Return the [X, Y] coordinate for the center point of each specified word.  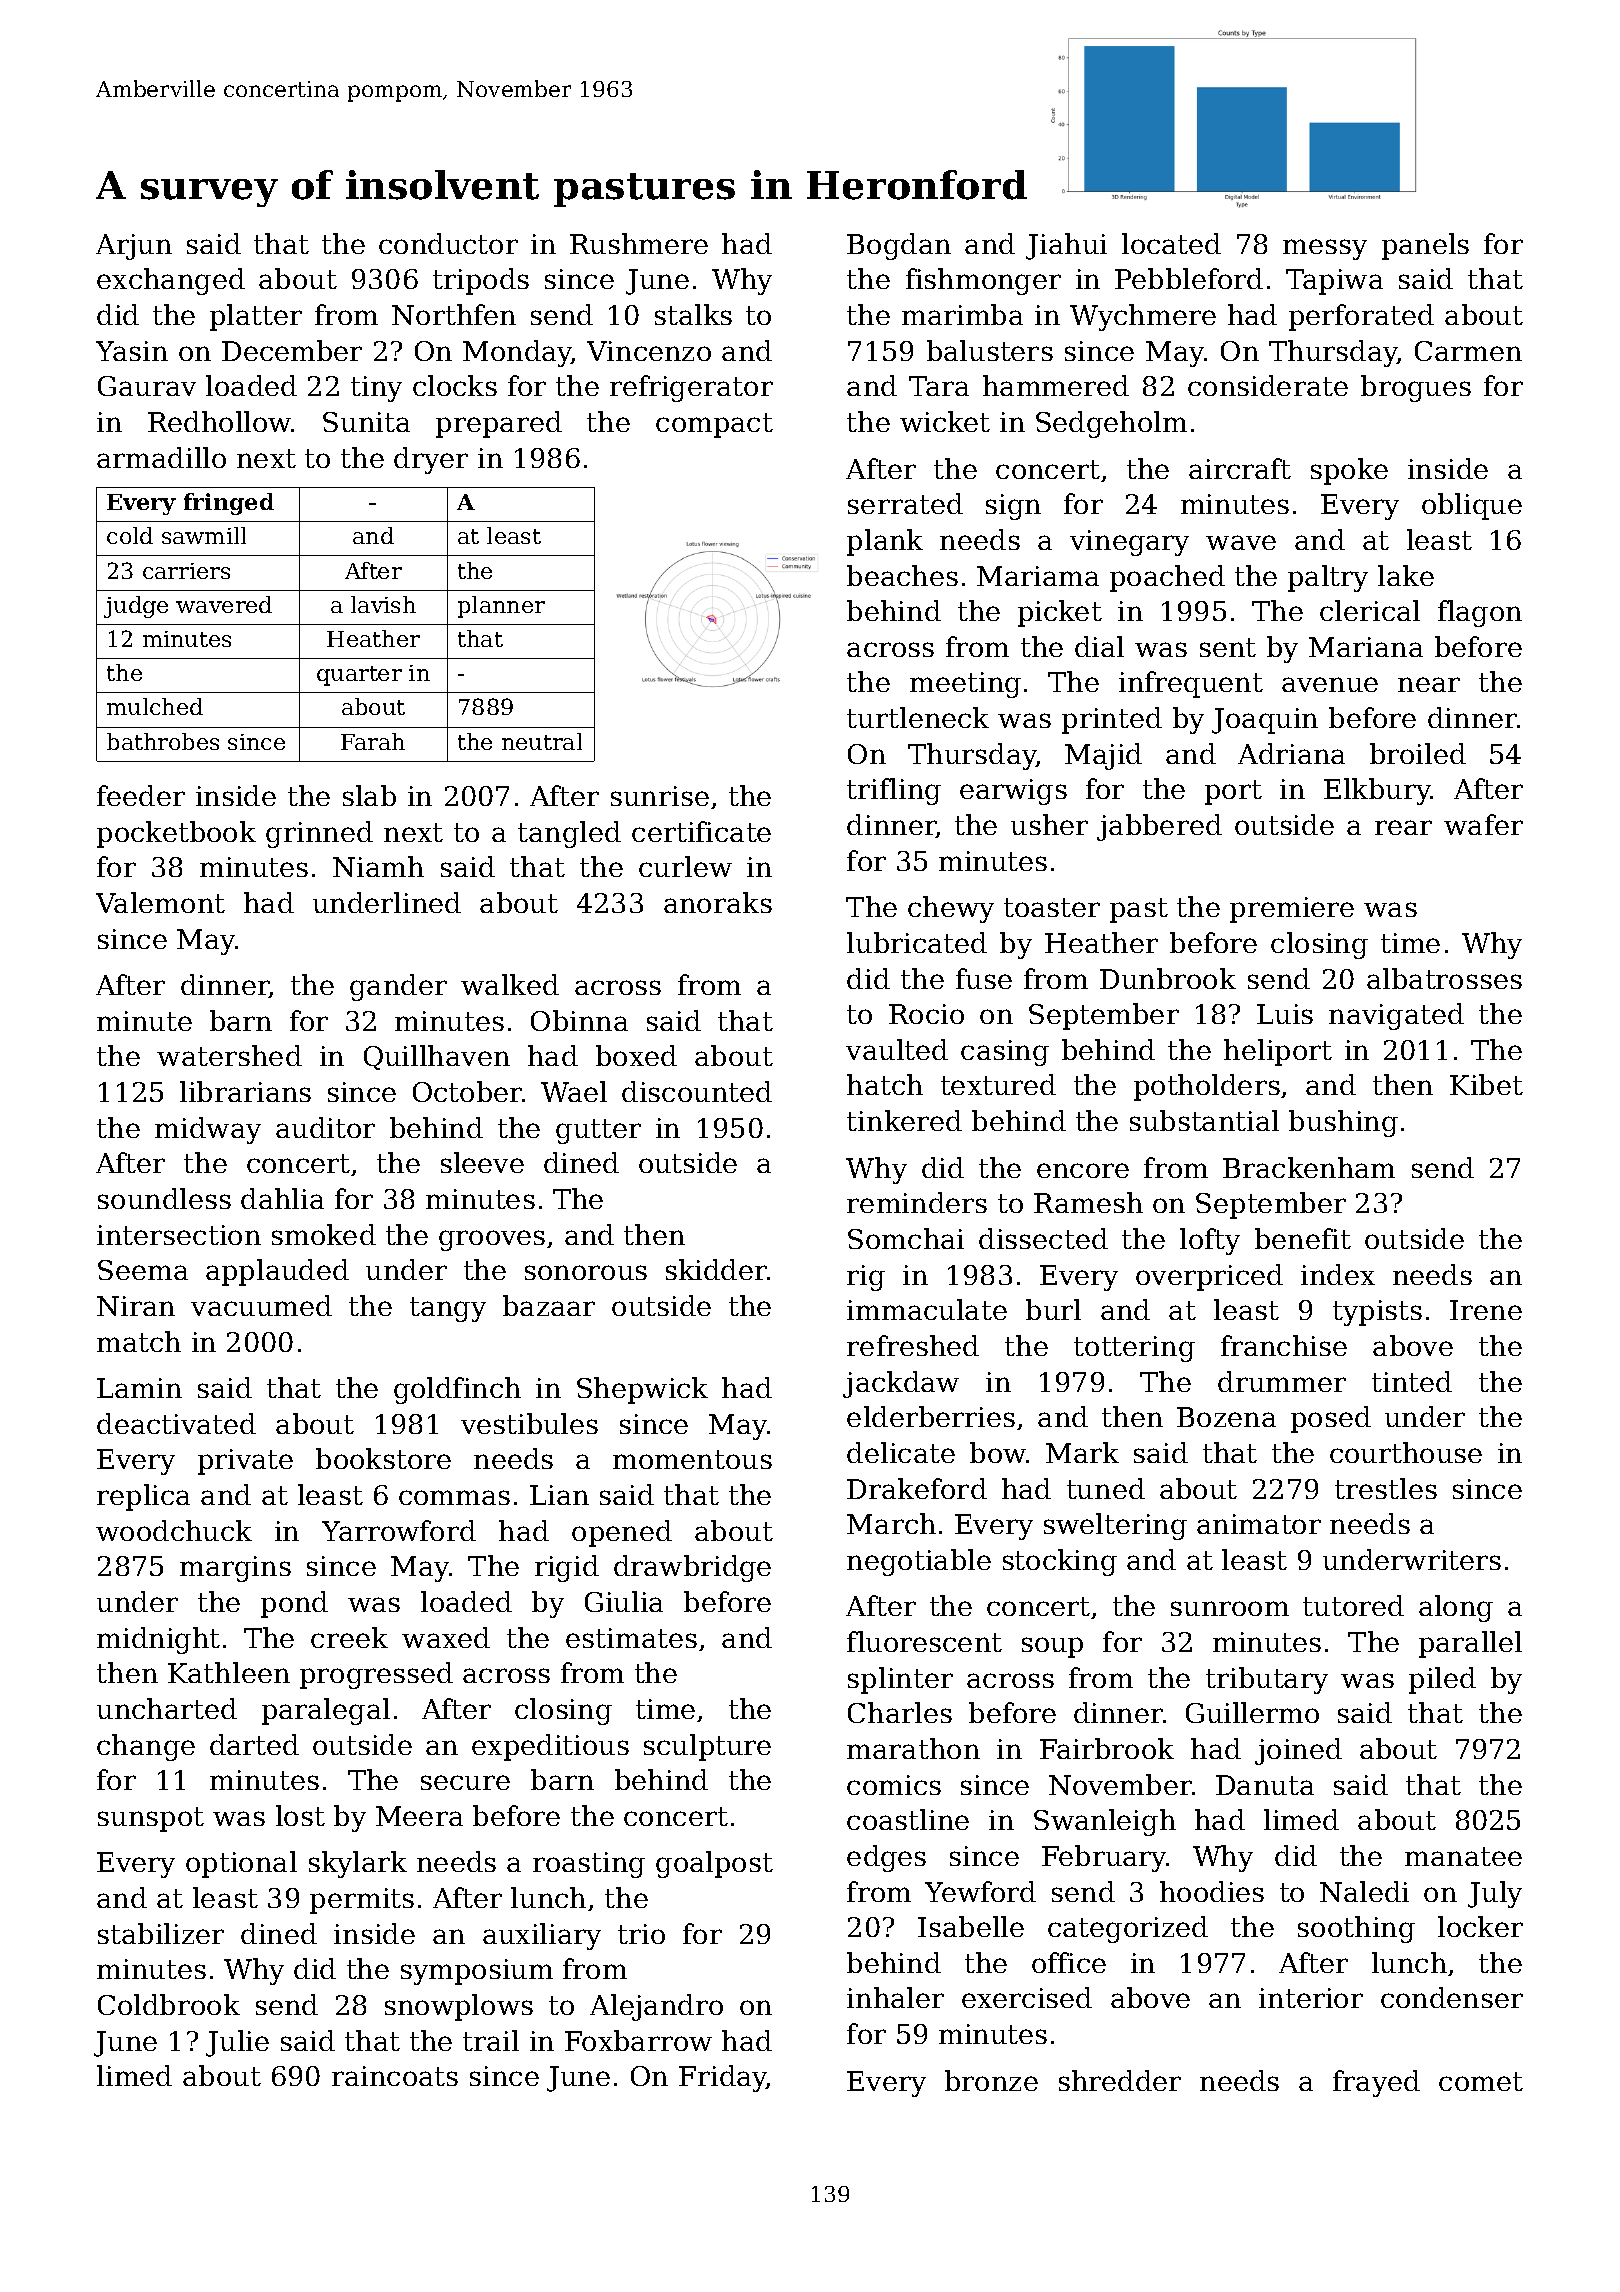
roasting [589, 1865]
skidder [716, 1269]
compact [714, 425]
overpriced [1209, 1277]
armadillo [161, 457]
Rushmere [639, 243]
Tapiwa [1334, 282]
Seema [143, 1270]
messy [1325, 249]
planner [501, 607]
